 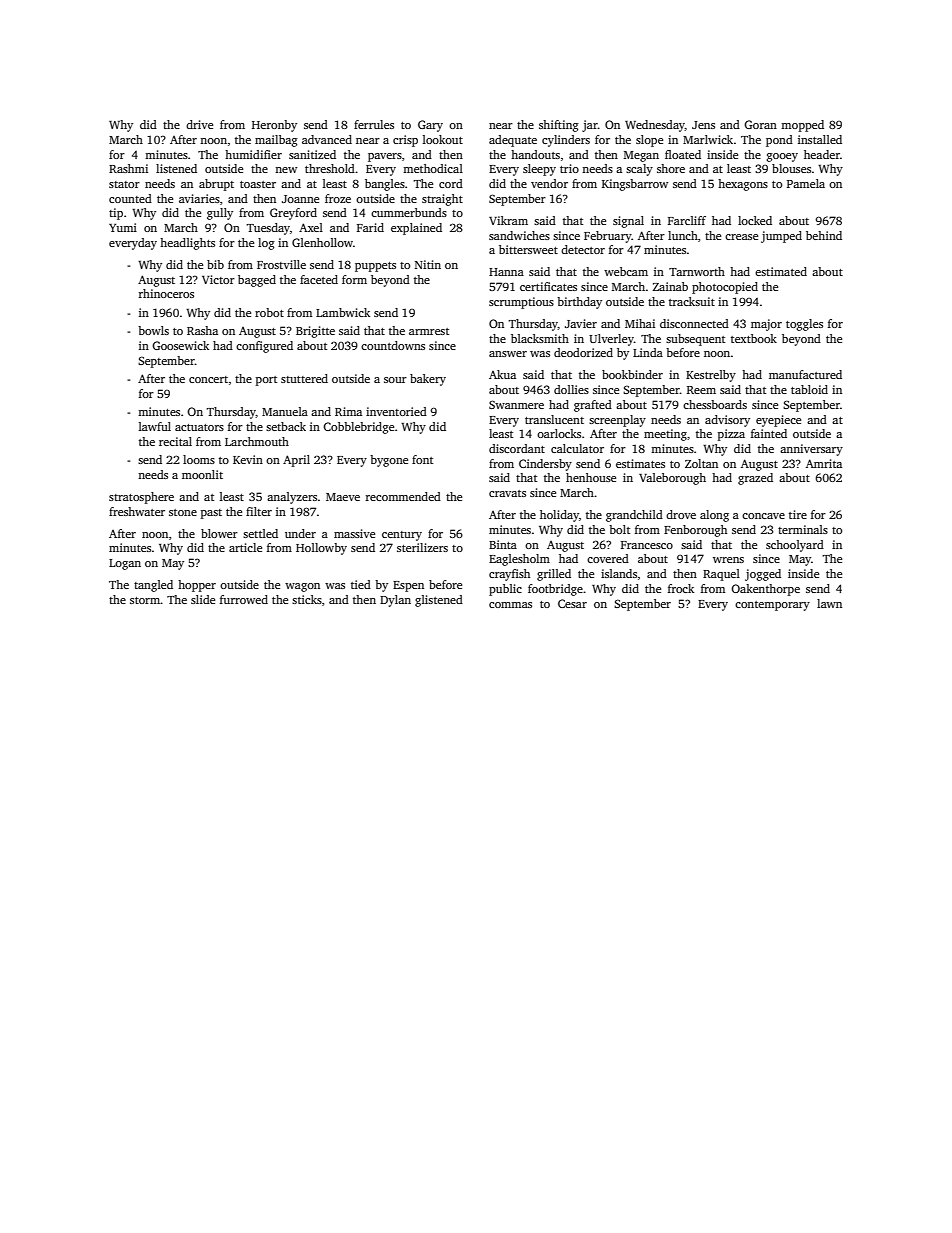 I want to click on Dylan, so click(x=395, y=601).
